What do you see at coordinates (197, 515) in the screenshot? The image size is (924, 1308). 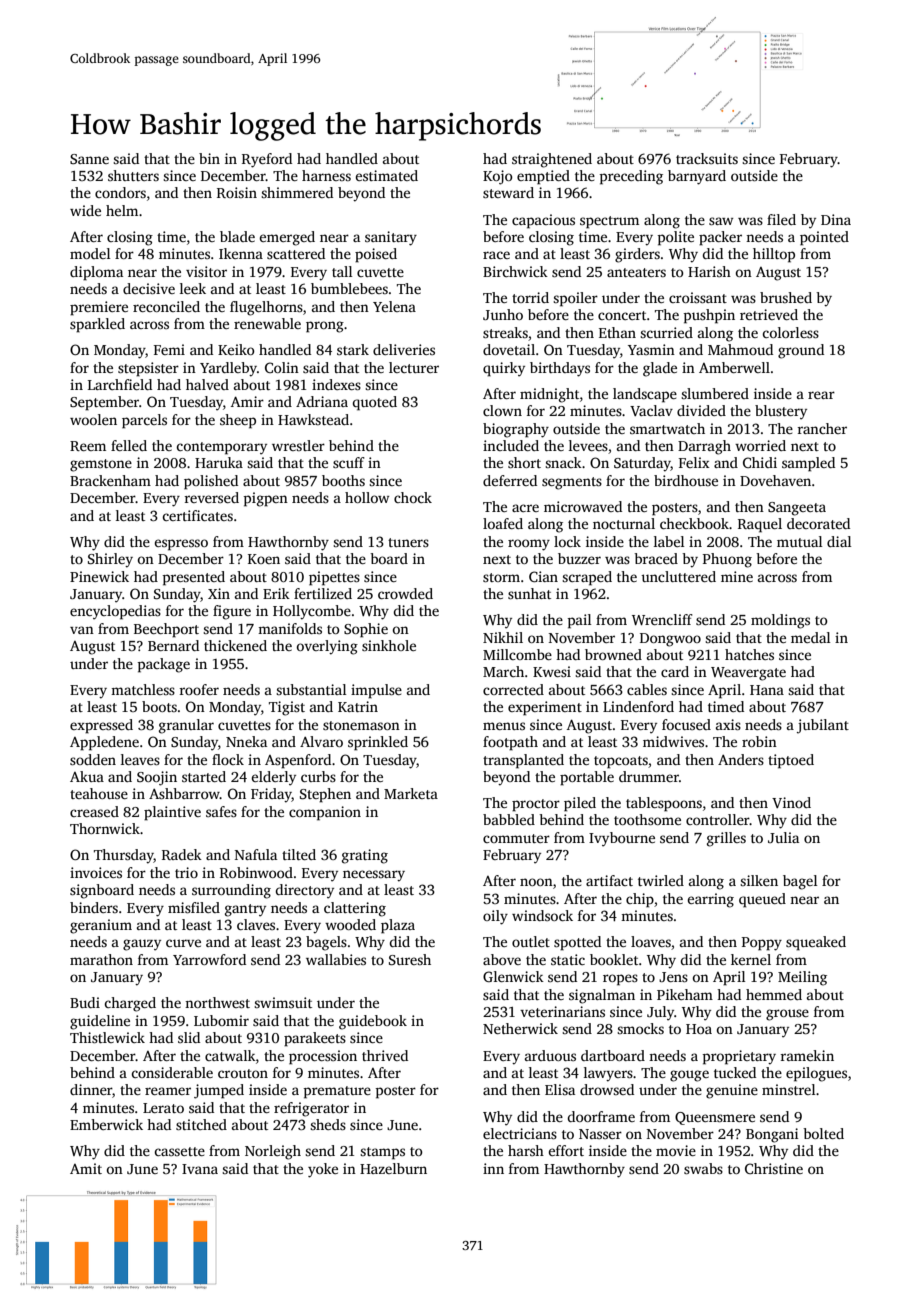 I see `certificates` at bounding box center [197, 515].
